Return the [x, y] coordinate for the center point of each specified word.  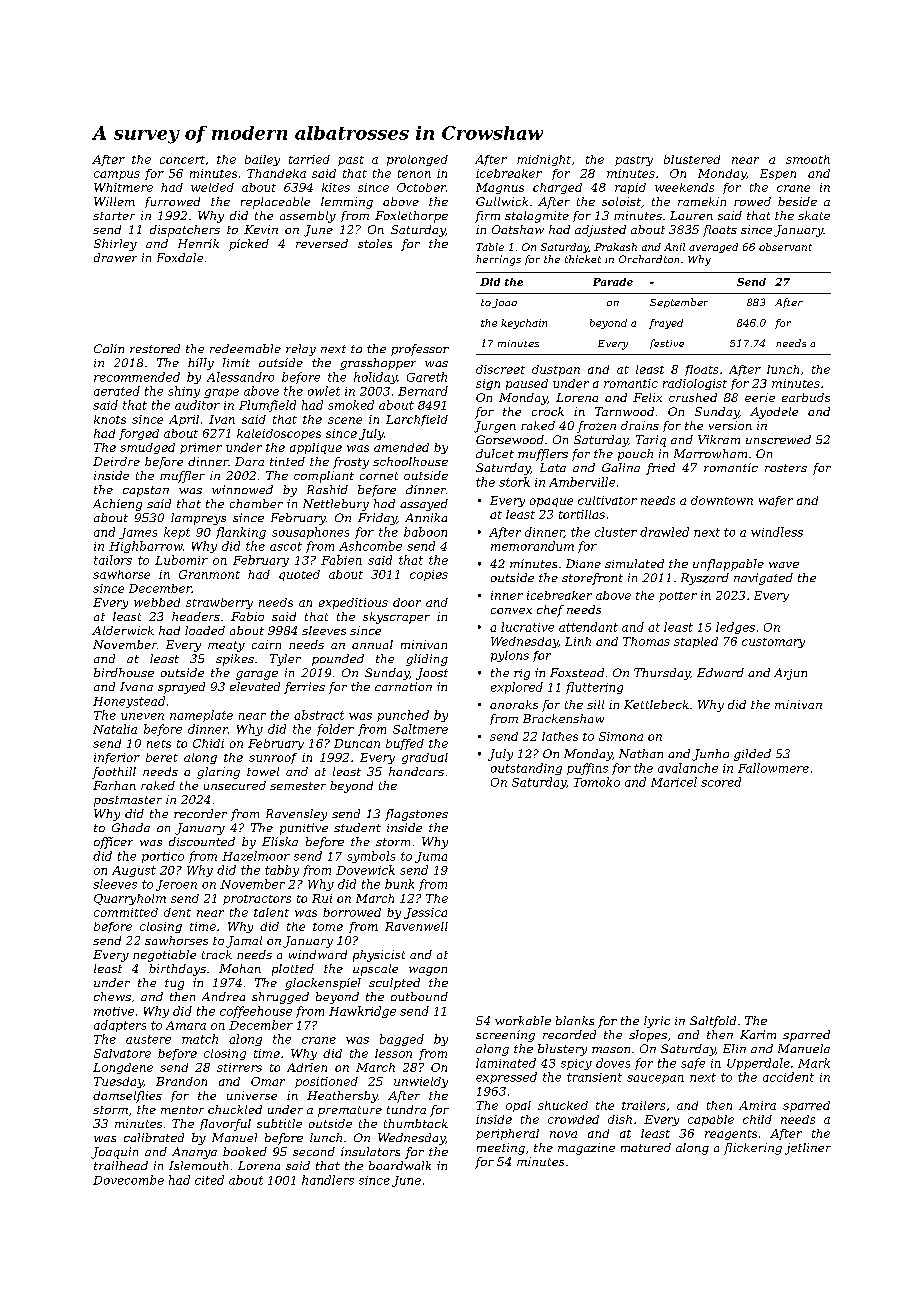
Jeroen [176, 885]
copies [429, 575]
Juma [431, 857]
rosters [786, 468]
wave [784, 565]
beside [797, 201]
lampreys [198, 519]
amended [401, 447]
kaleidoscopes [279, 434]
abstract [319, 715]
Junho [710, 755]
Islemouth [198, 1165]
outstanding [526, 769]
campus [117, 175]
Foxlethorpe [411, 217]
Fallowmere [773, 768]
